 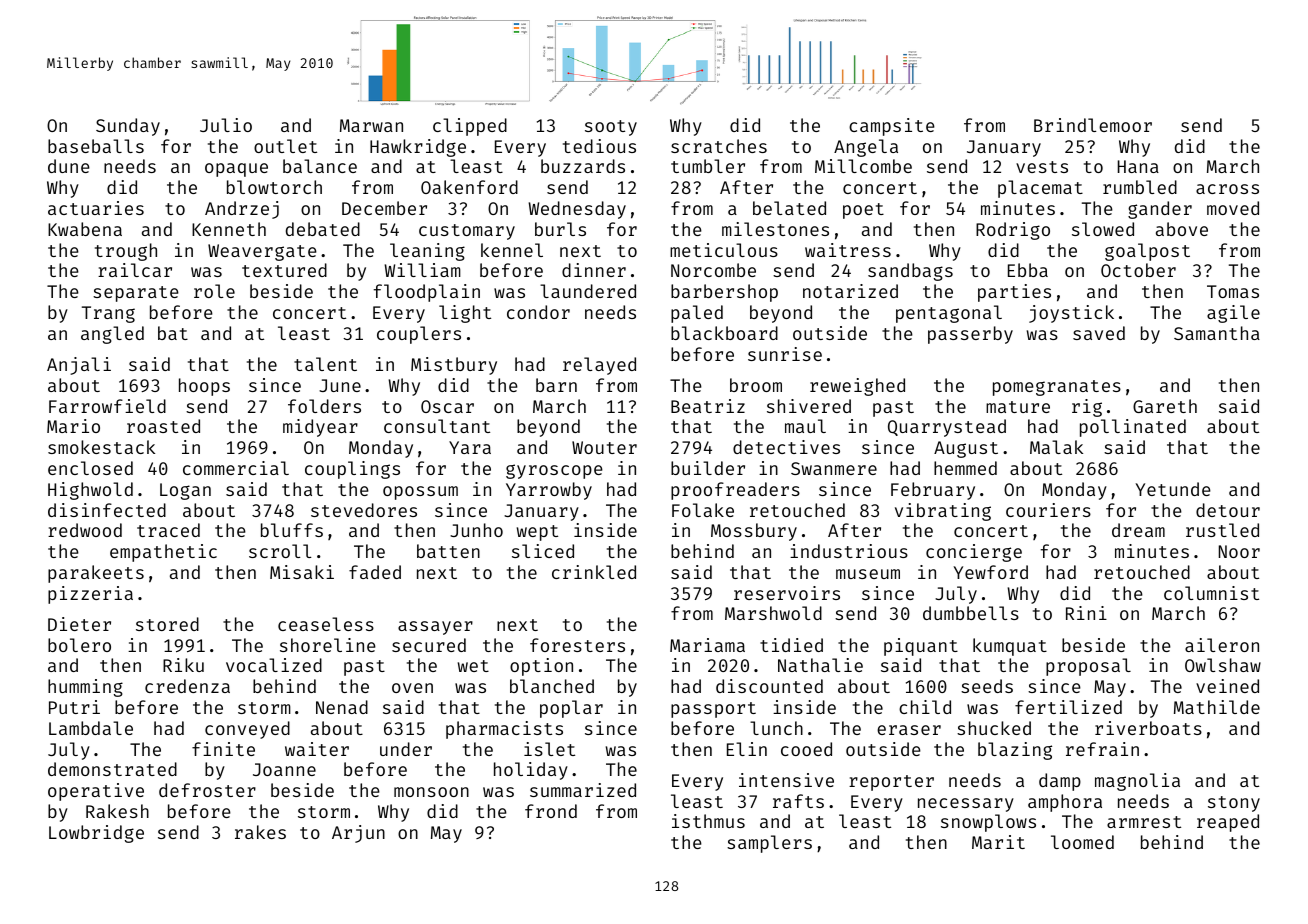 What do you see at coordinates (1028, 270) in the page?
I see `Ebba` at bounding box center [1028, 270].
